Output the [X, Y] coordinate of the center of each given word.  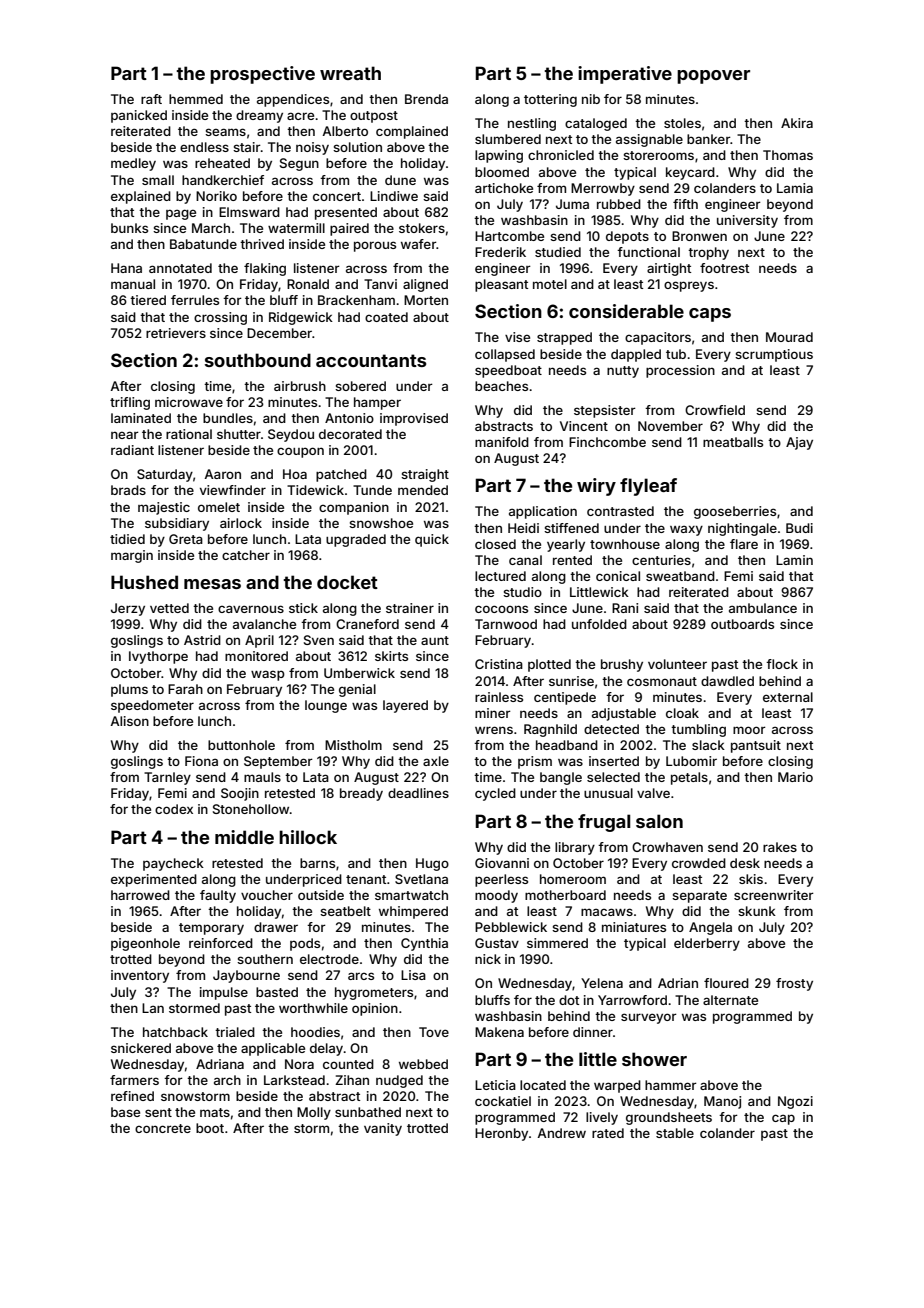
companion [354, 508]
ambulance [763, 608]
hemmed [196, 99]
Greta [186, 539]
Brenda [426, 99]
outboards [742, 624]
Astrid [202, 640]
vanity [383, 1129]
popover [713, 77]
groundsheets [669, 1118]
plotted [549, 665]
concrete [163, 1128]
